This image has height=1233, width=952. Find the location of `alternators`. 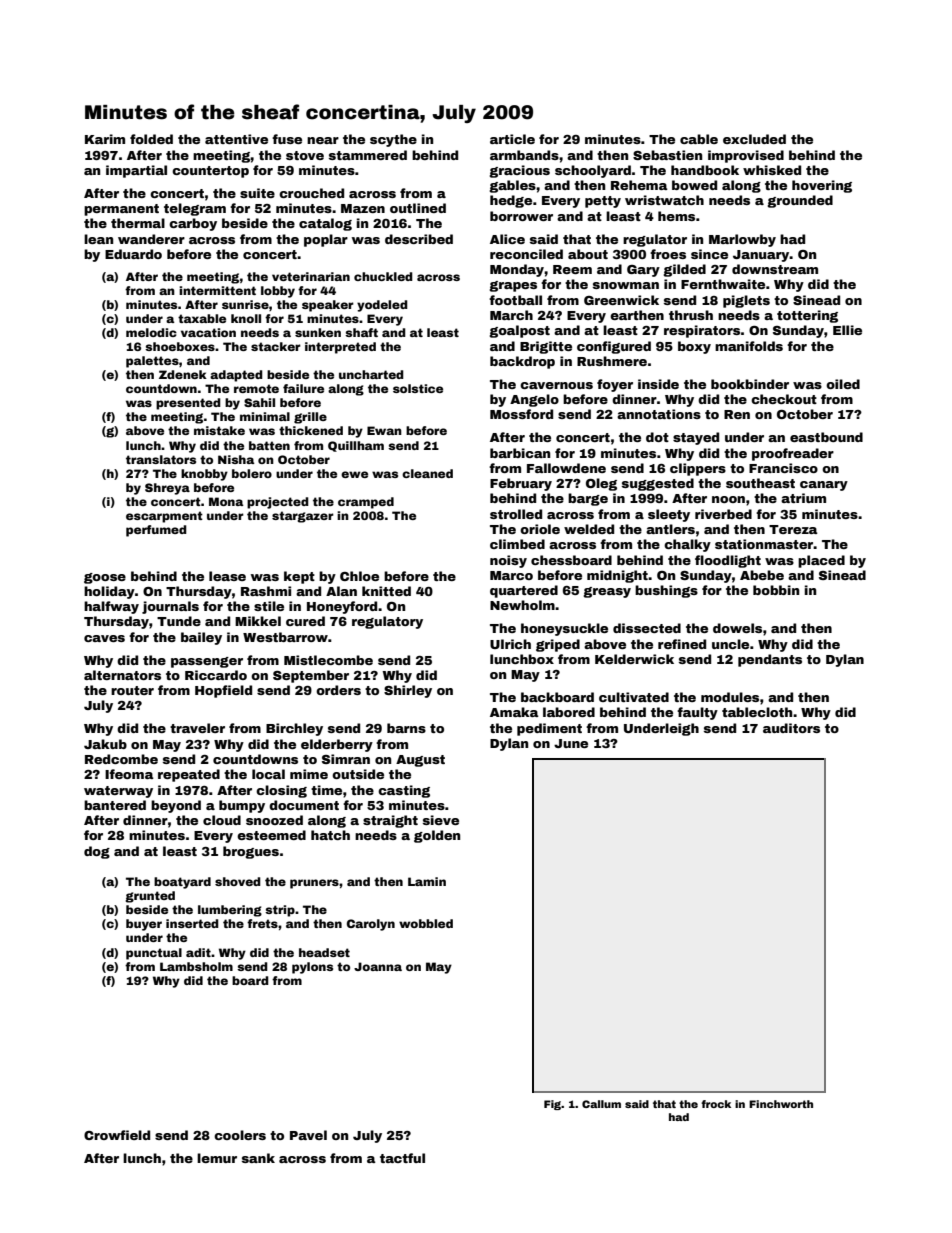

alternators is located at coordinates (122, 675).
